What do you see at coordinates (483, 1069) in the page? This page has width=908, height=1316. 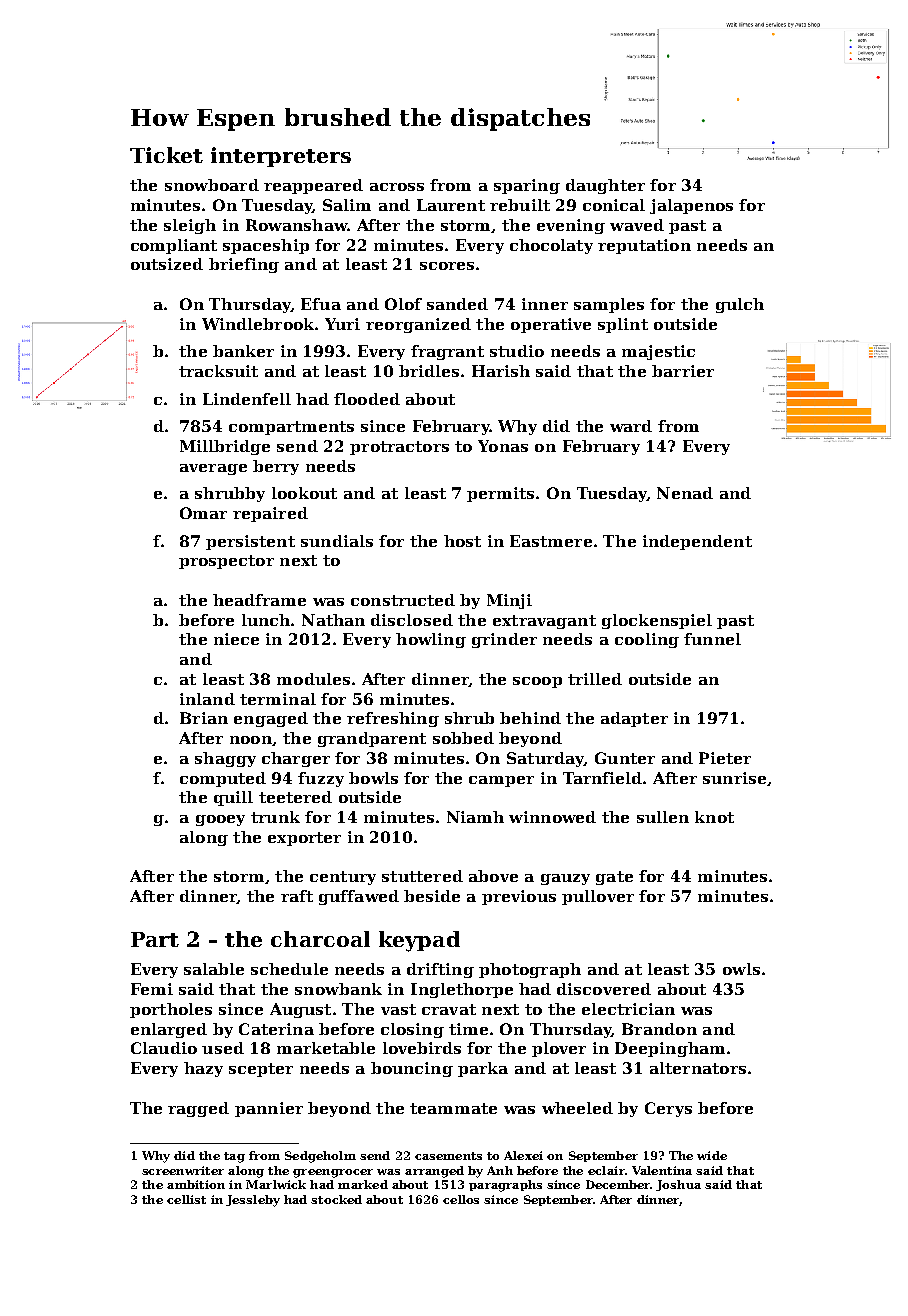 I see `parka` at bounding box center [483, 1069].
